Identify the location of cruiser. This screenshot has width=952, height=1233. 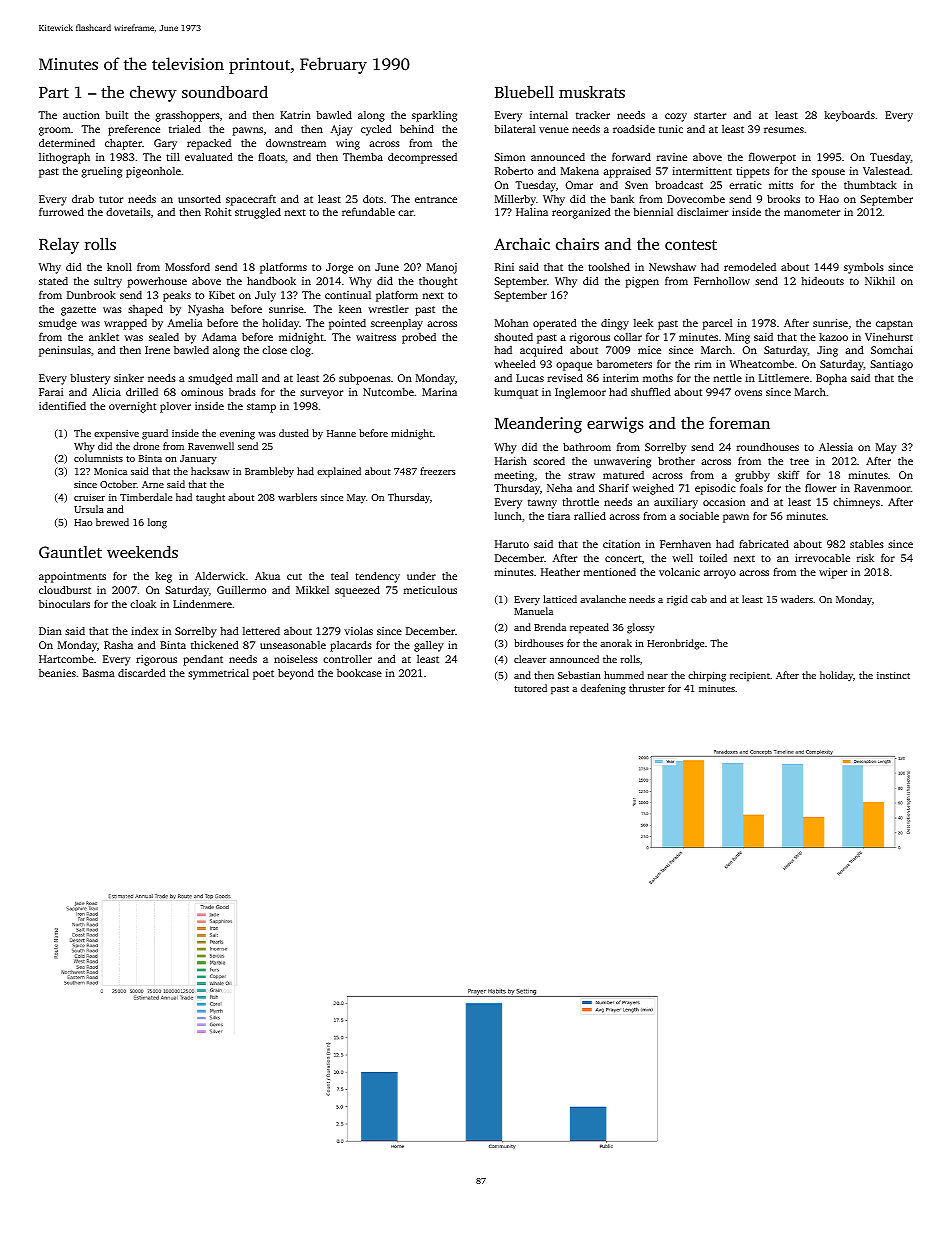
(89, 497).
